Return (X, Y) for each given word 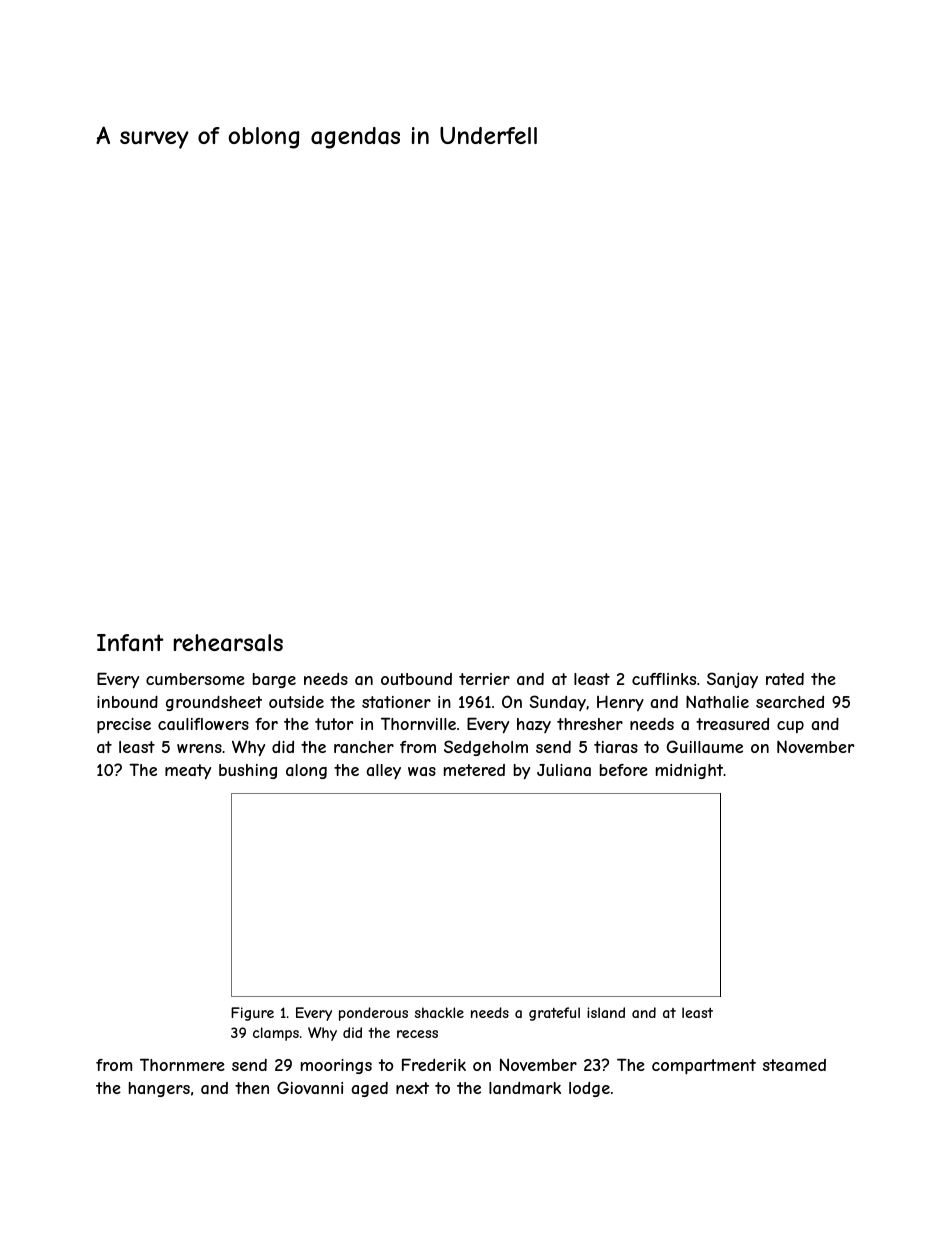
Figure (252, 1014)
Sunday (558, 703)
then (252, 1088)
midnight (689, 771)
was (422, 771)
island (606, 1012)
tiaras (616, 747)
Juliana (564, 770)
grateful (554, 1014)
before (624, 770)
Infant (130, 643)
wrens (199, 748)
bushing (248, 771)
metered (474, 770)
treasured (732, 724)
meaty (188, 772)
